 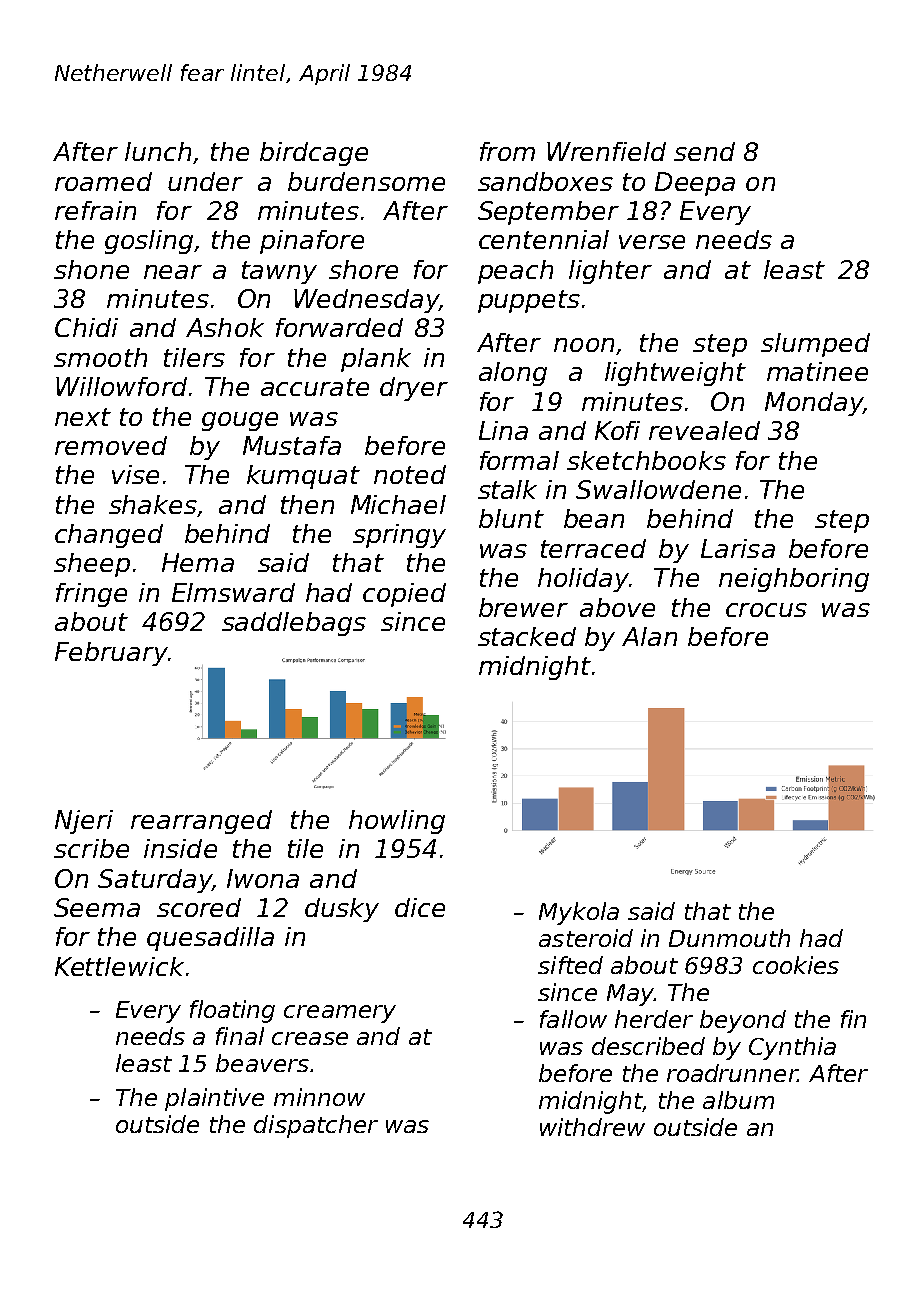 I want to click on plaintive, so click(x=214, y=1099).
